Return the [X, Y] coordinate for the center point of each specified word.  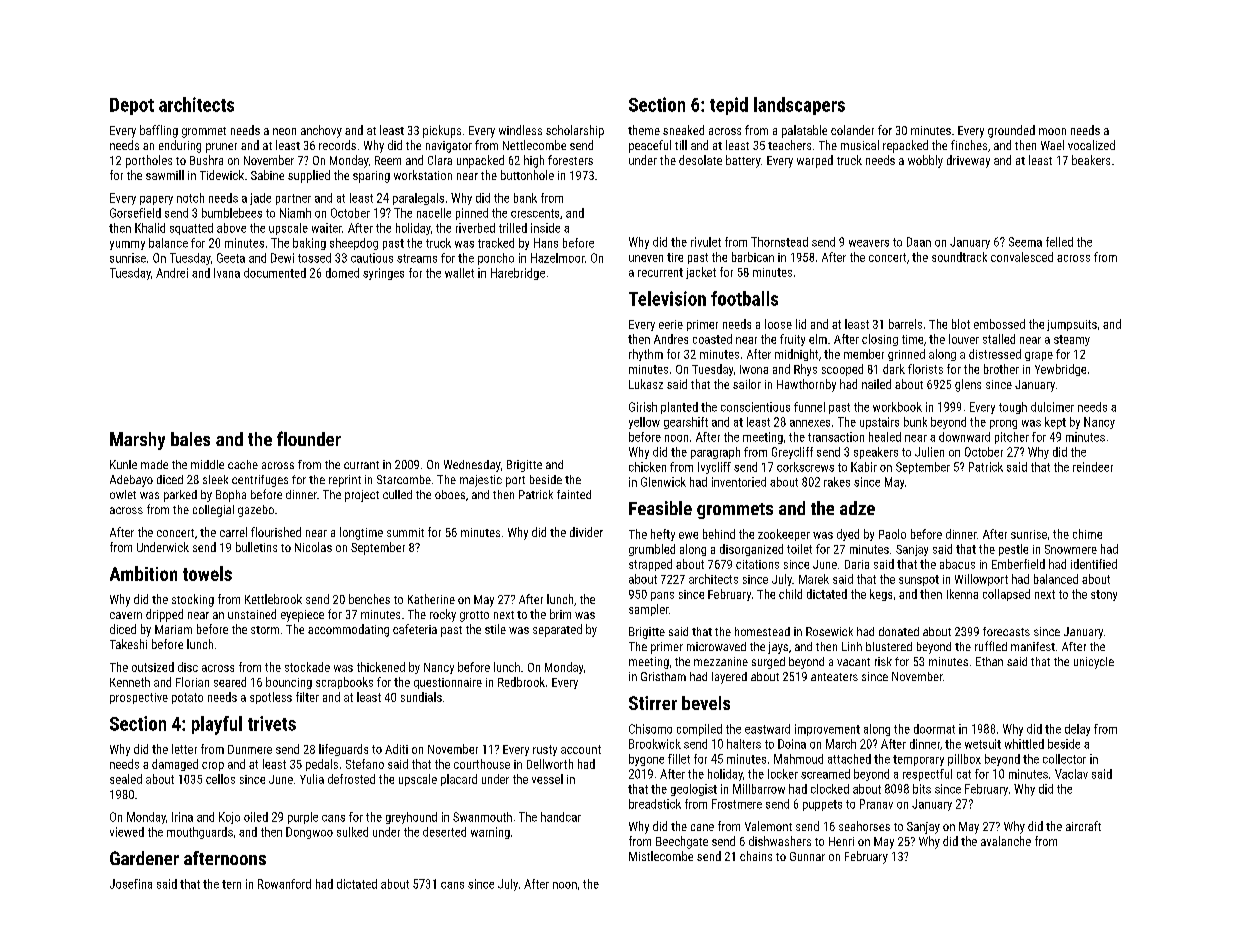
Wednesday [472, 466]
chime [1087, 534]
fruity [792, 340]
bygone [646, 760]
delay [1077, 730]
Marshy [137, 441]
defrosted [351, 779]
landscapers [799, 106]
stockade [307, 667]
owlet [123, 494]
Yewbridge [1060, 370]
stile [495, 629]
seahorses [864, 826]
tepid [729, 106]
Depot [132, 106]
